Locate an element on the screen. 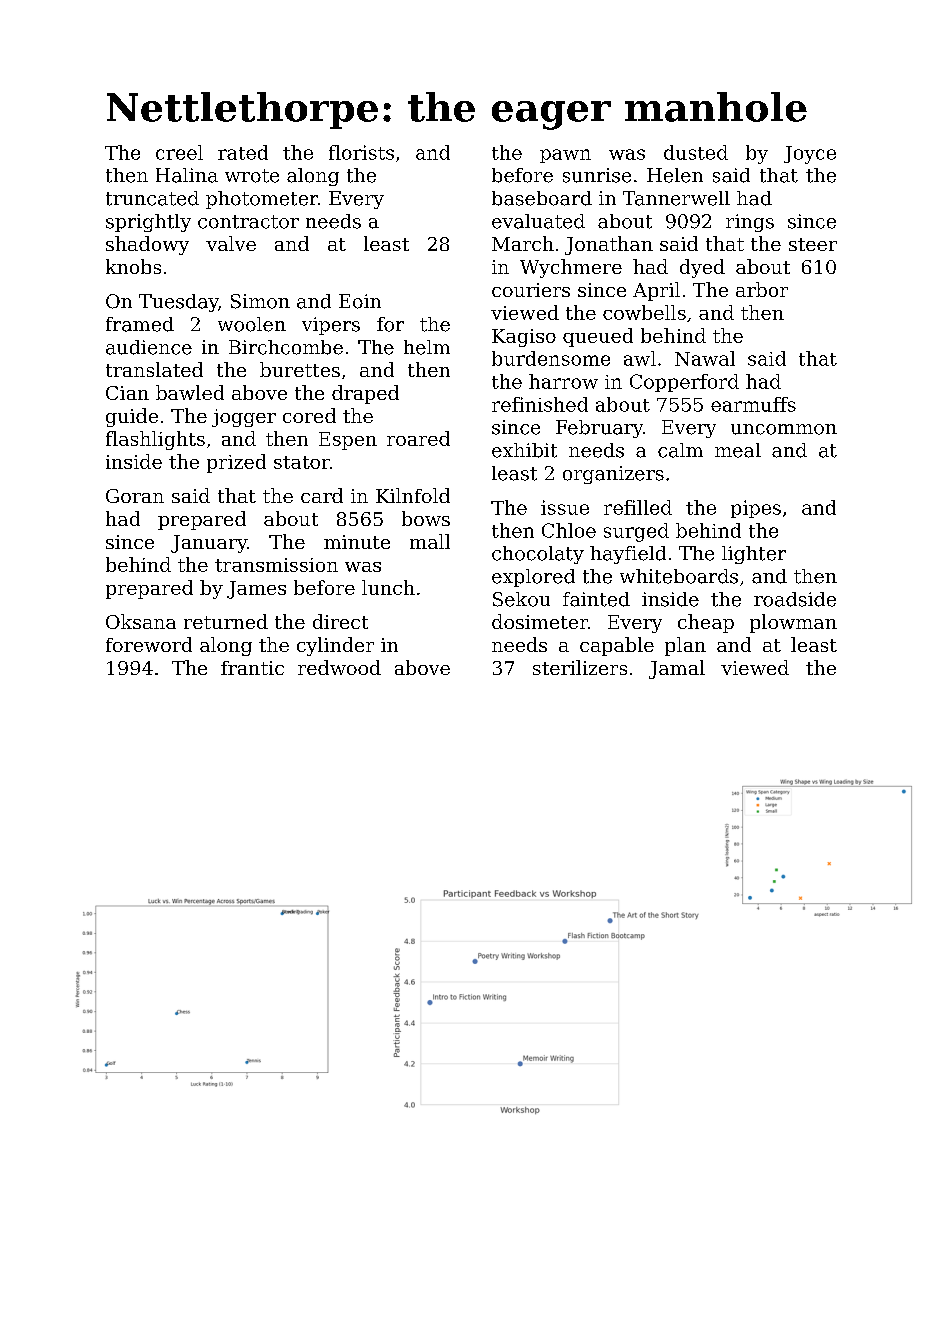 Image resolution: width=942 pixels, height=1337 pixels. Wychmere is located at coordinates (571, 268).
